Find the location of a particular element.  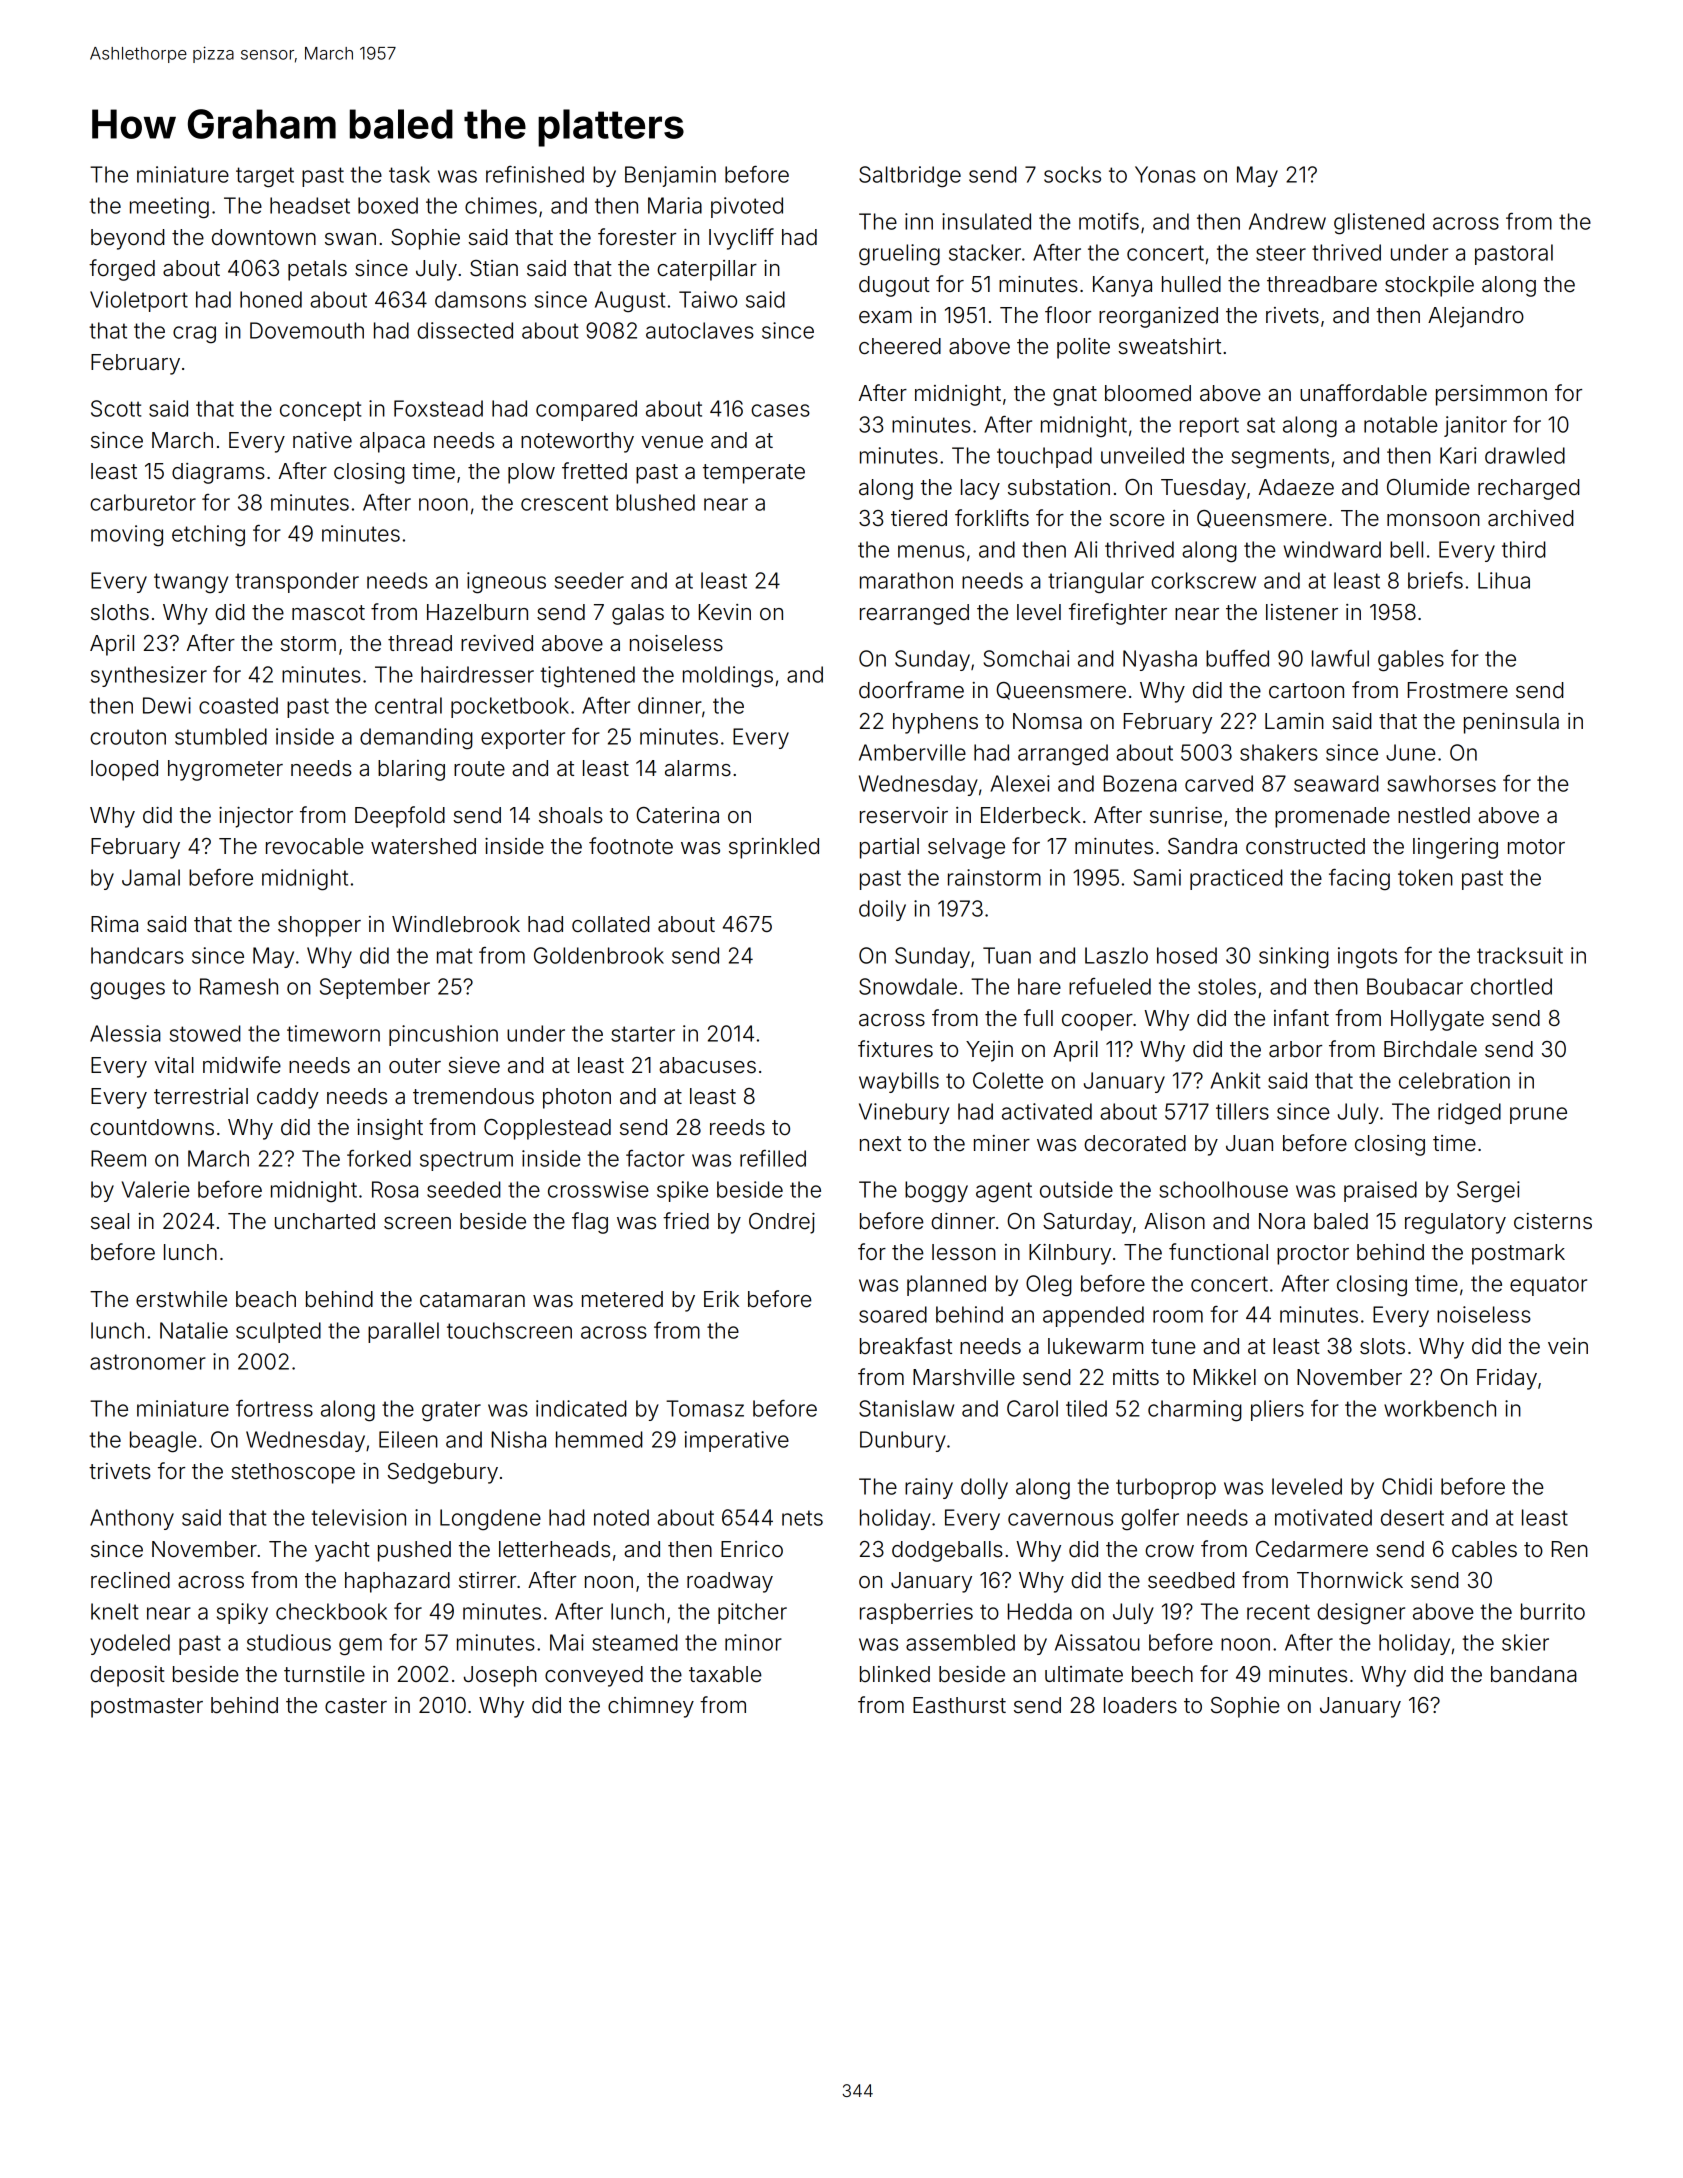

hairdresser is located at coordinates (477, 674).
